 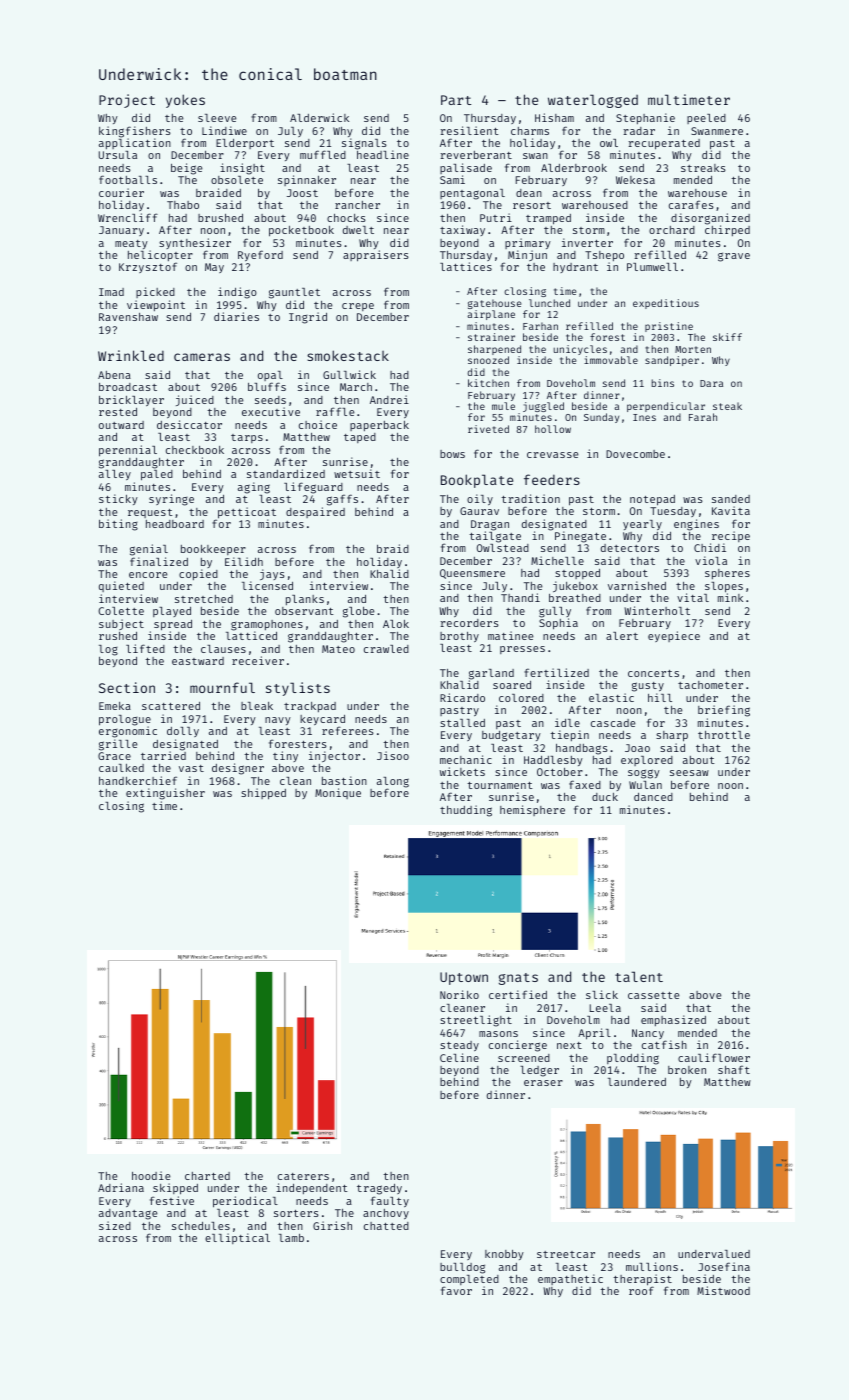 What do you see at coordinates (459, 1046) in the image?
I see `steady` at bounding box center [459, 1046].
